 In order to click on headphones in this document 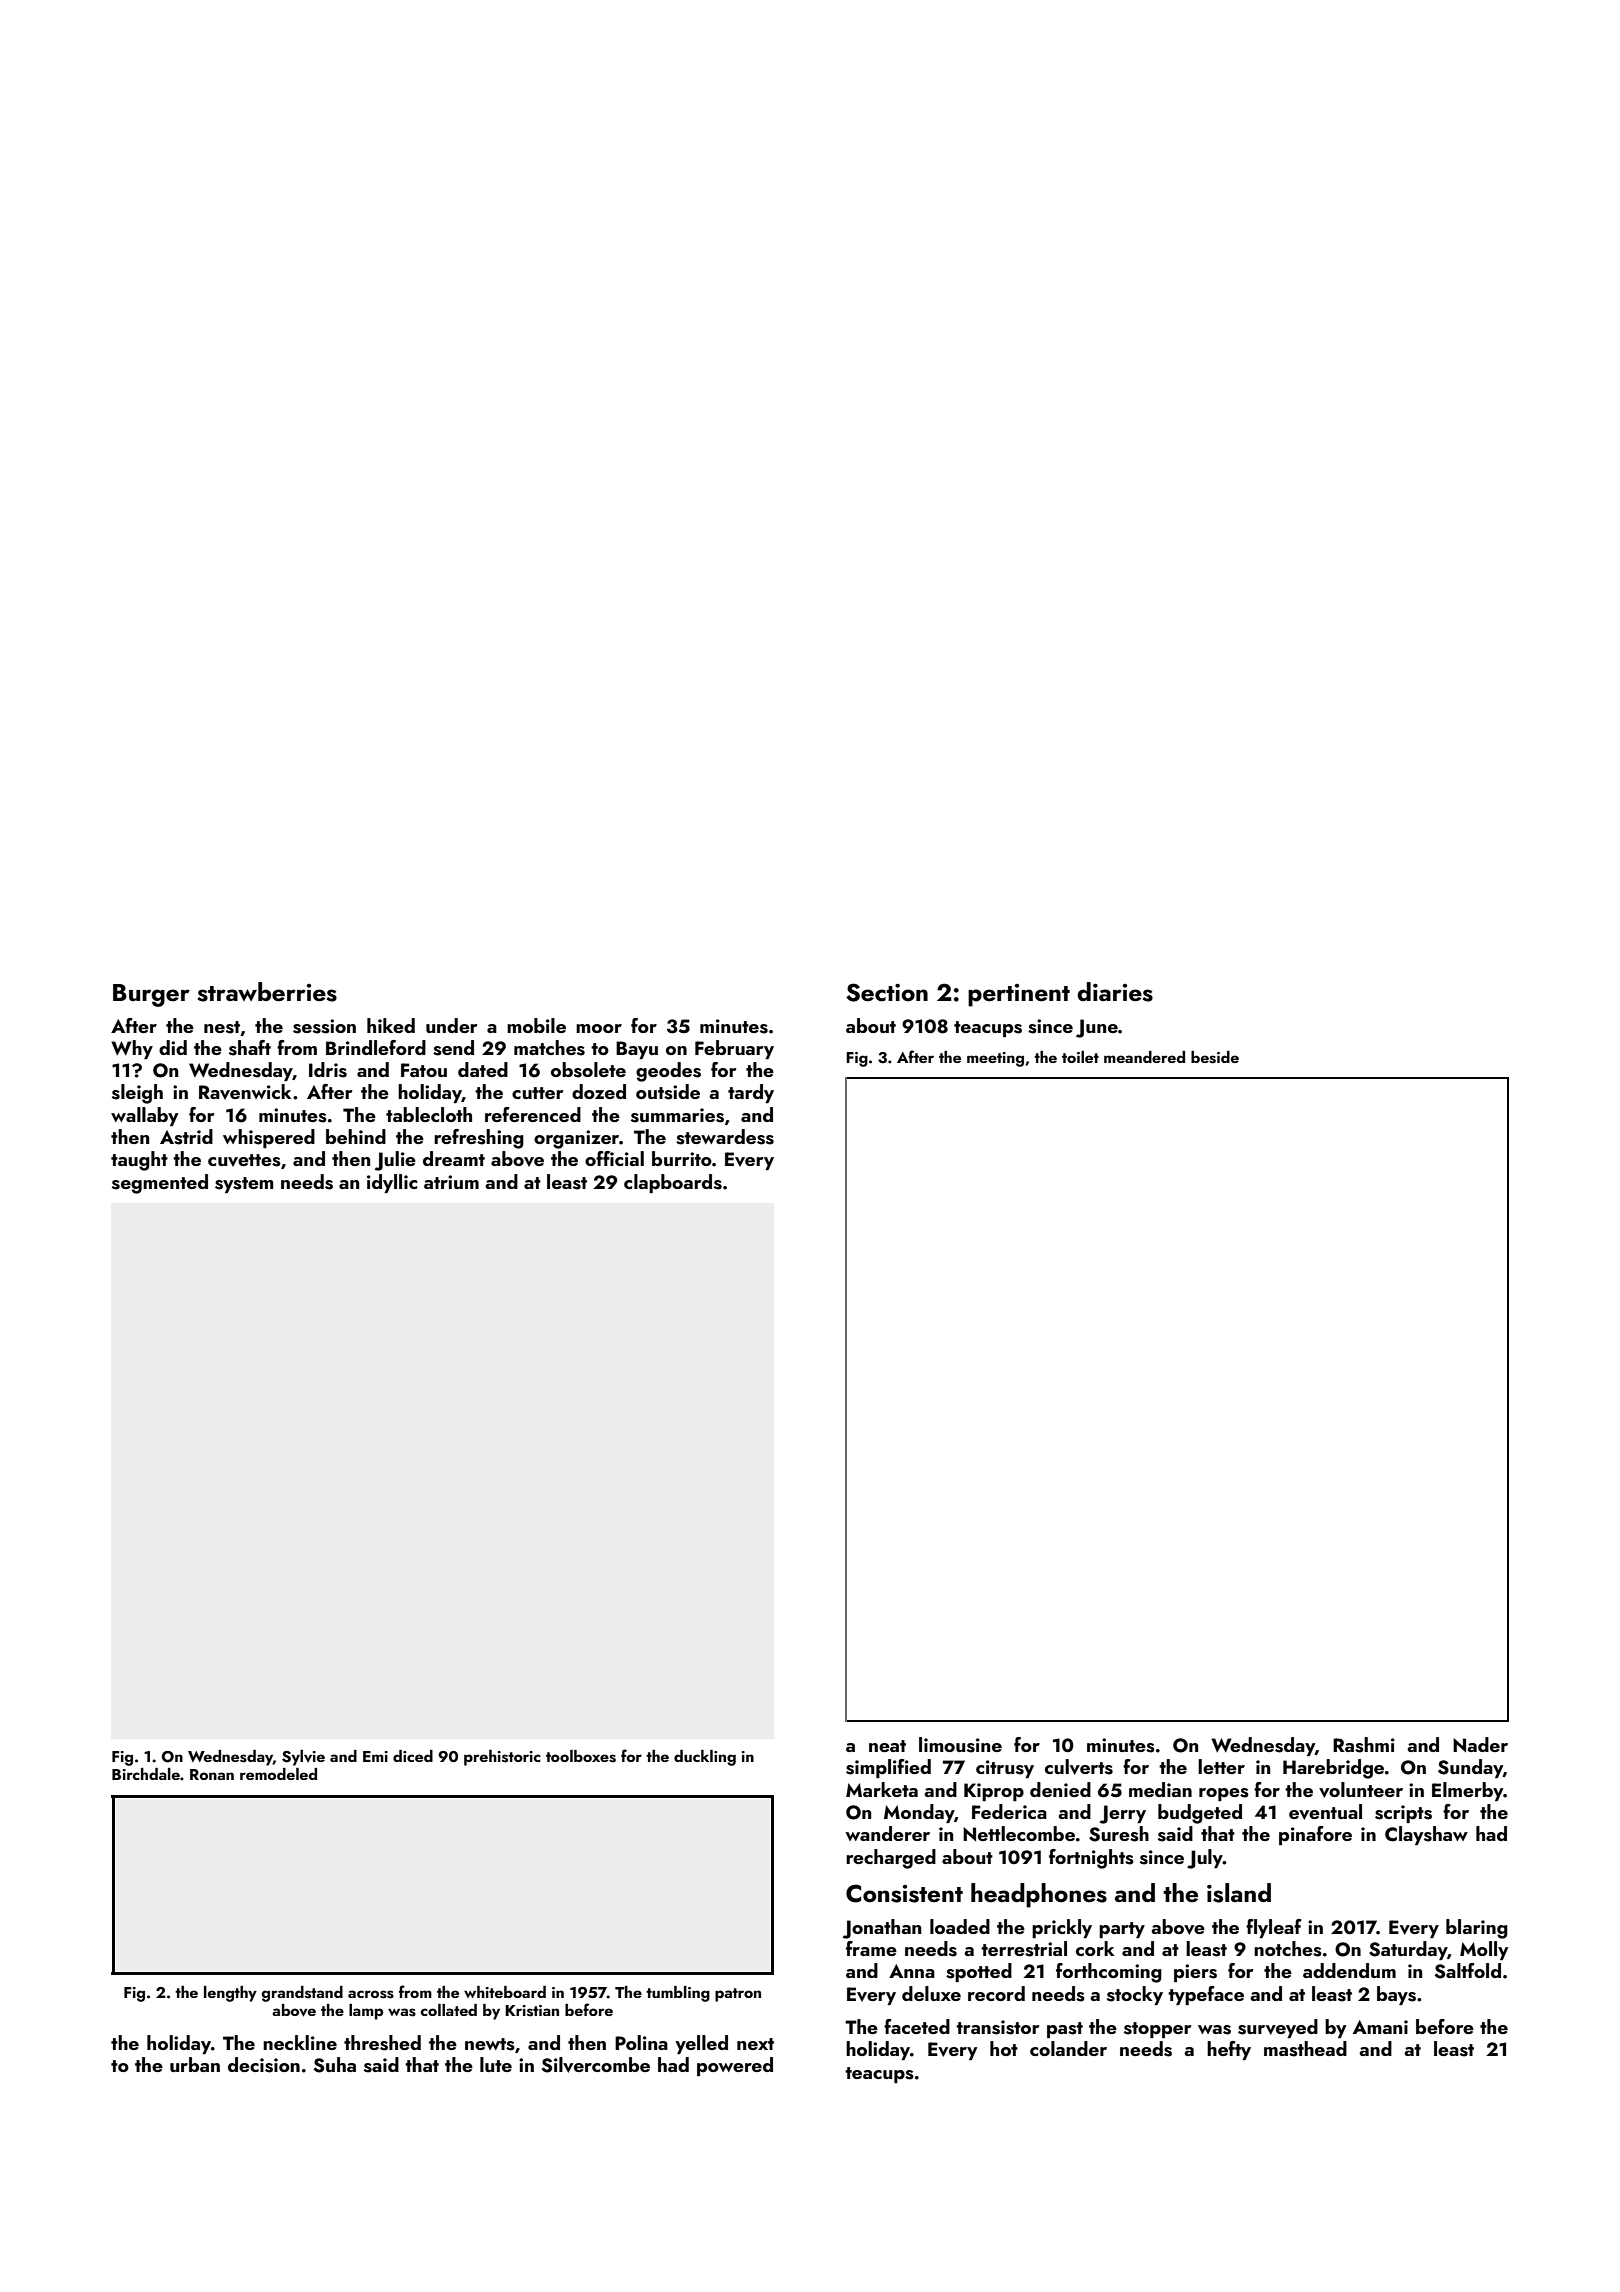, I will do `click(1039, 1895)`.
